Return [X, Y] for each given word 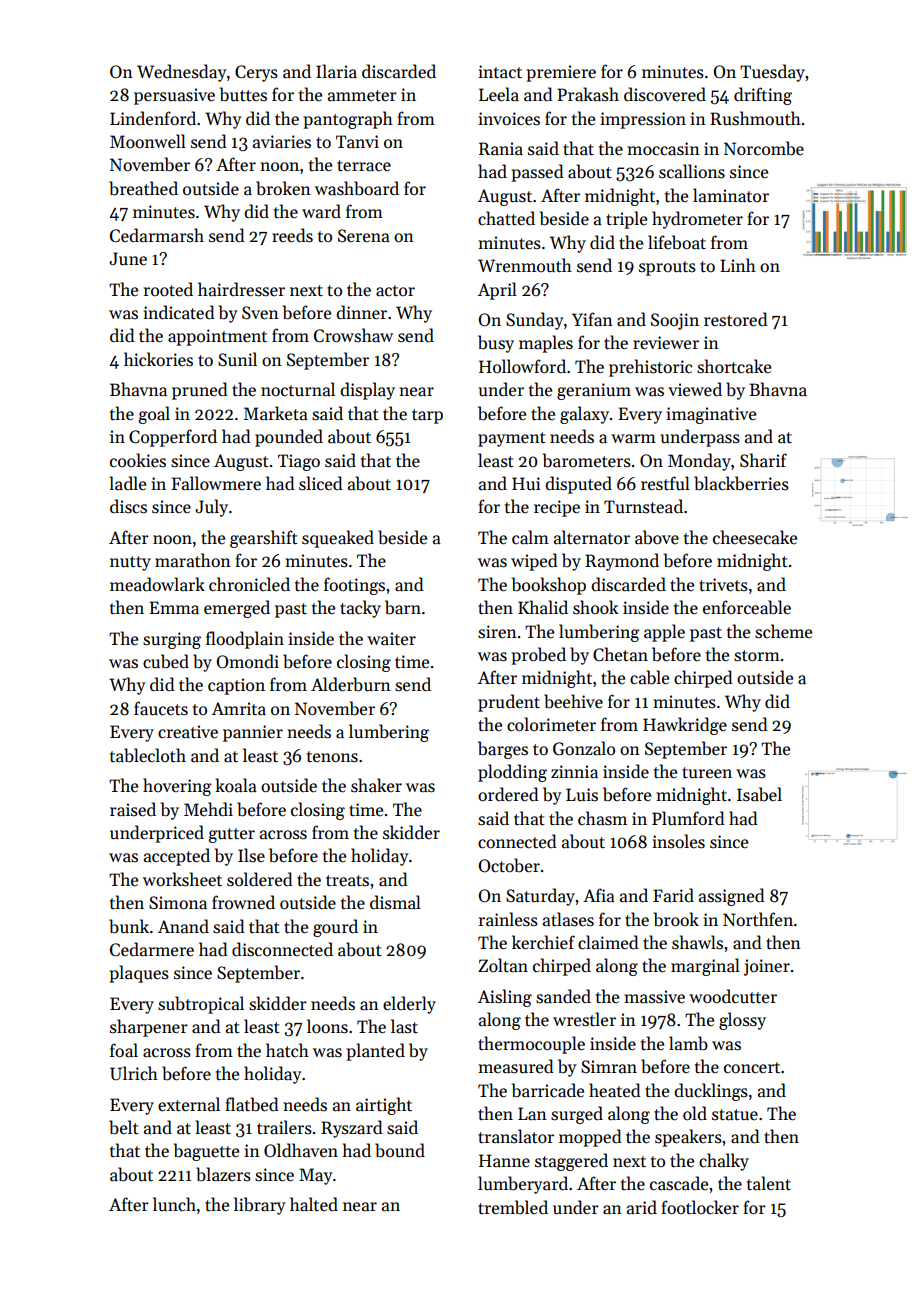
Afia [599, 895]
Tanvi [357, 141]
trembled [513, 1207]
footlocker [700, 1207]
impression [643, 120]
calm [530, 537]
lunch [174, 1204]
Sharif [763, 460]
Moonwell [148, 141]
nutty [130, 563]
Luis [582, 795]
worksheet [182, 879]
